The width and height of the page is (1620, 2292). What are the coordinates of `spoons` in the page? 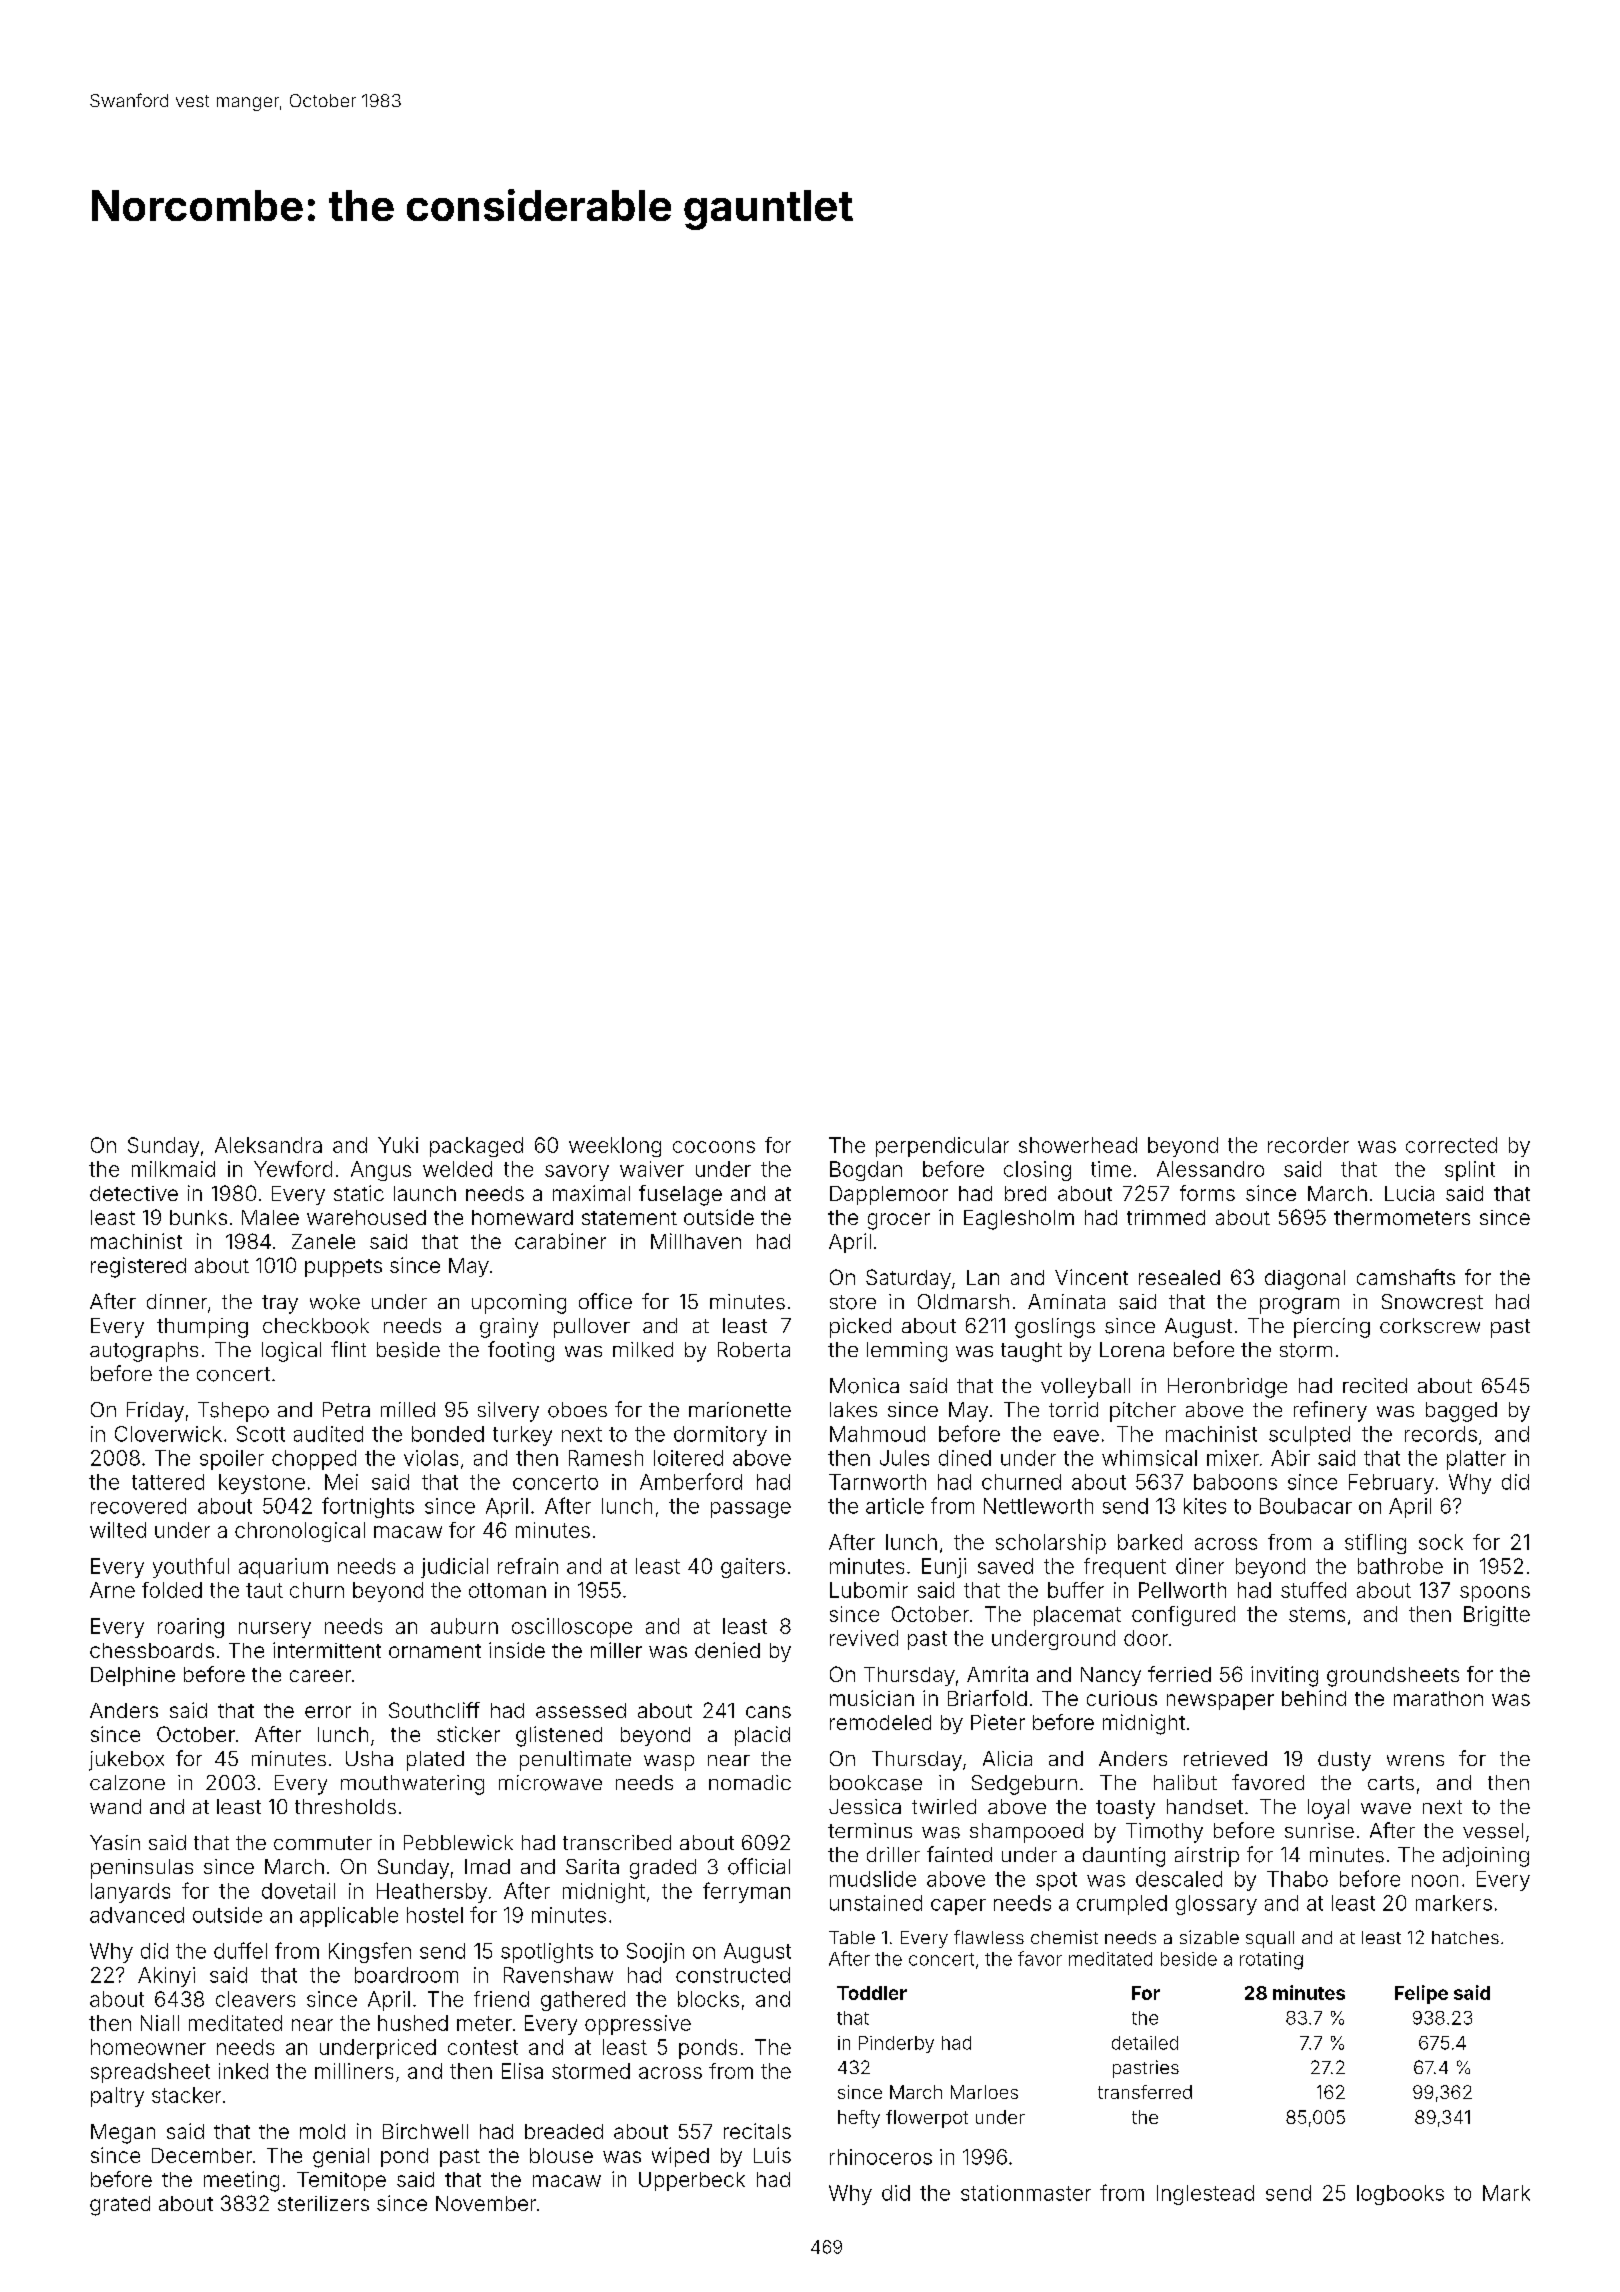 It's located at (1495, 1594).
